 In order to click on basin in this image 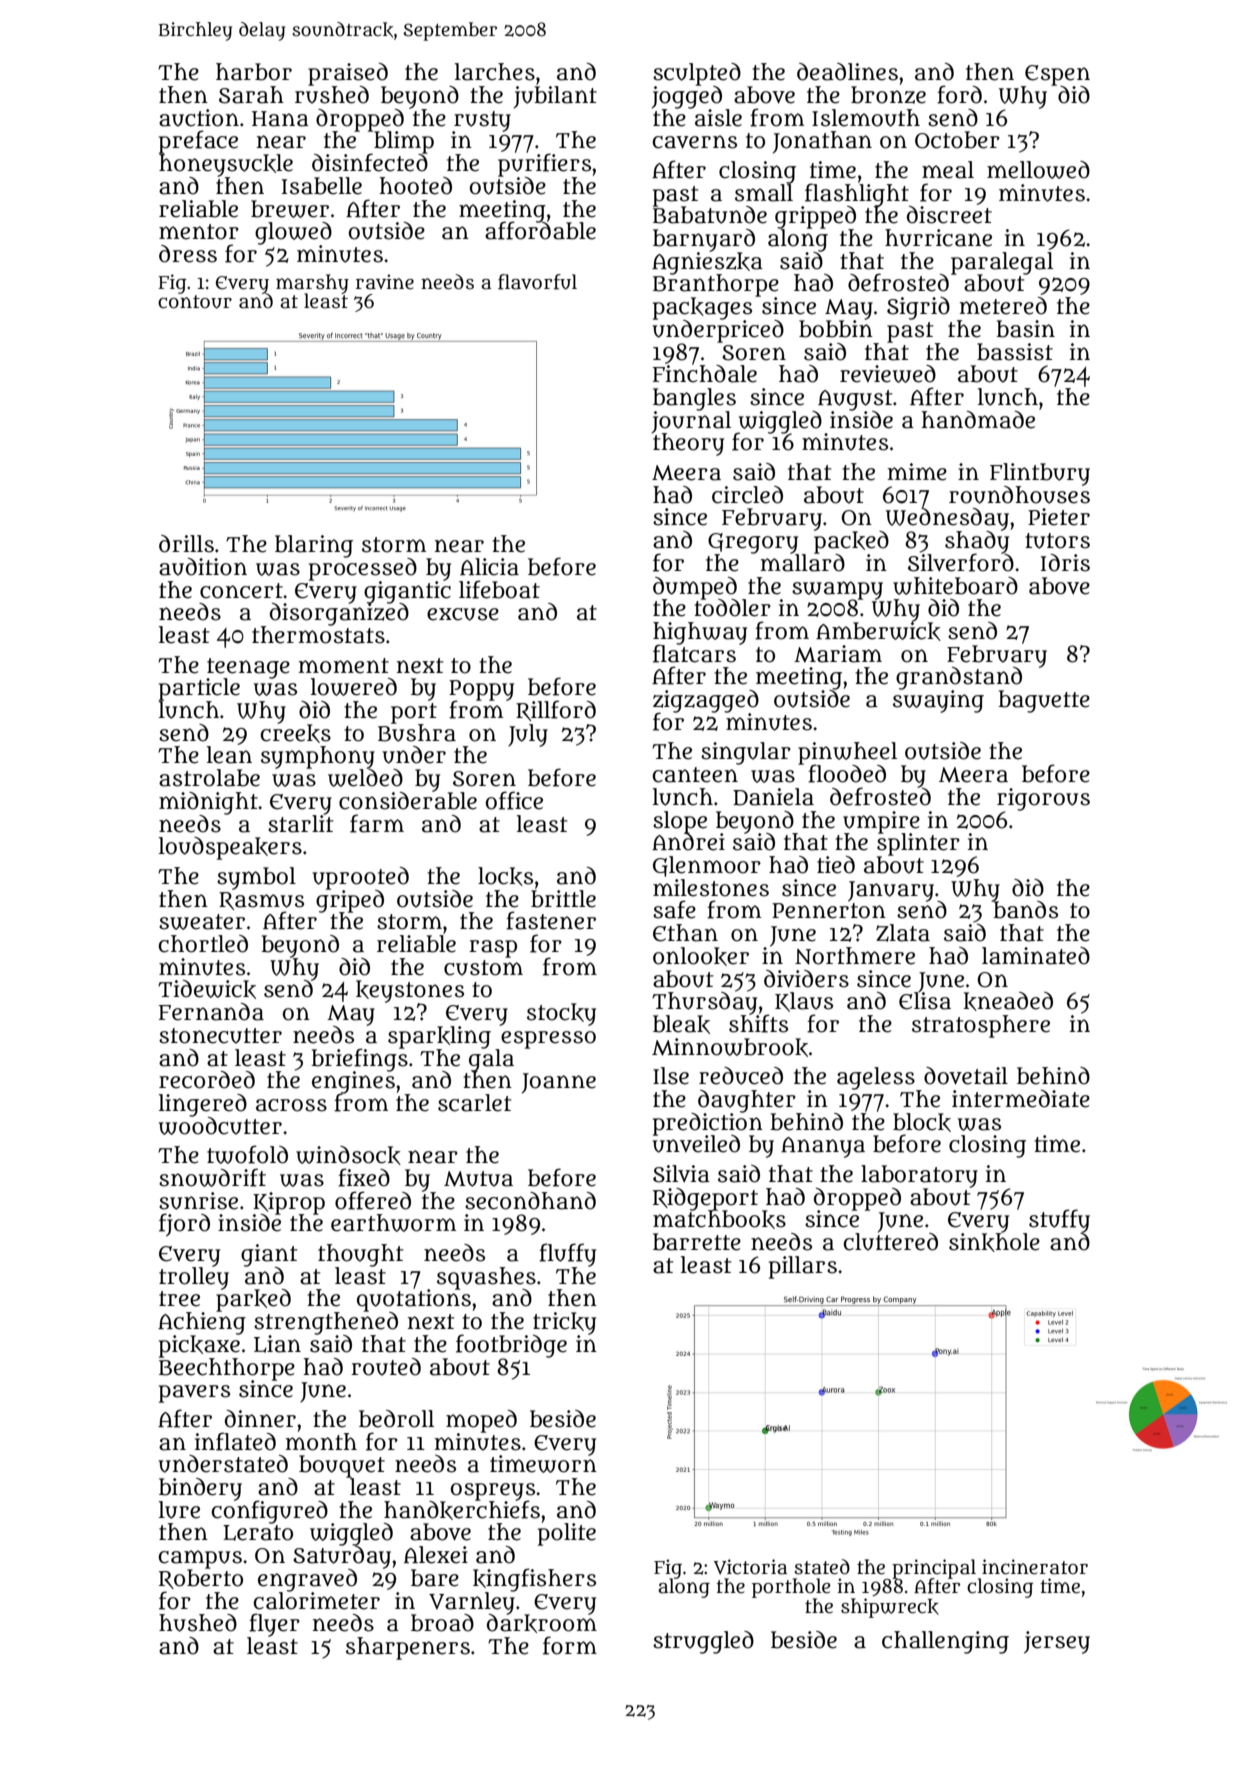, I will do `click(1025, 329)`.
